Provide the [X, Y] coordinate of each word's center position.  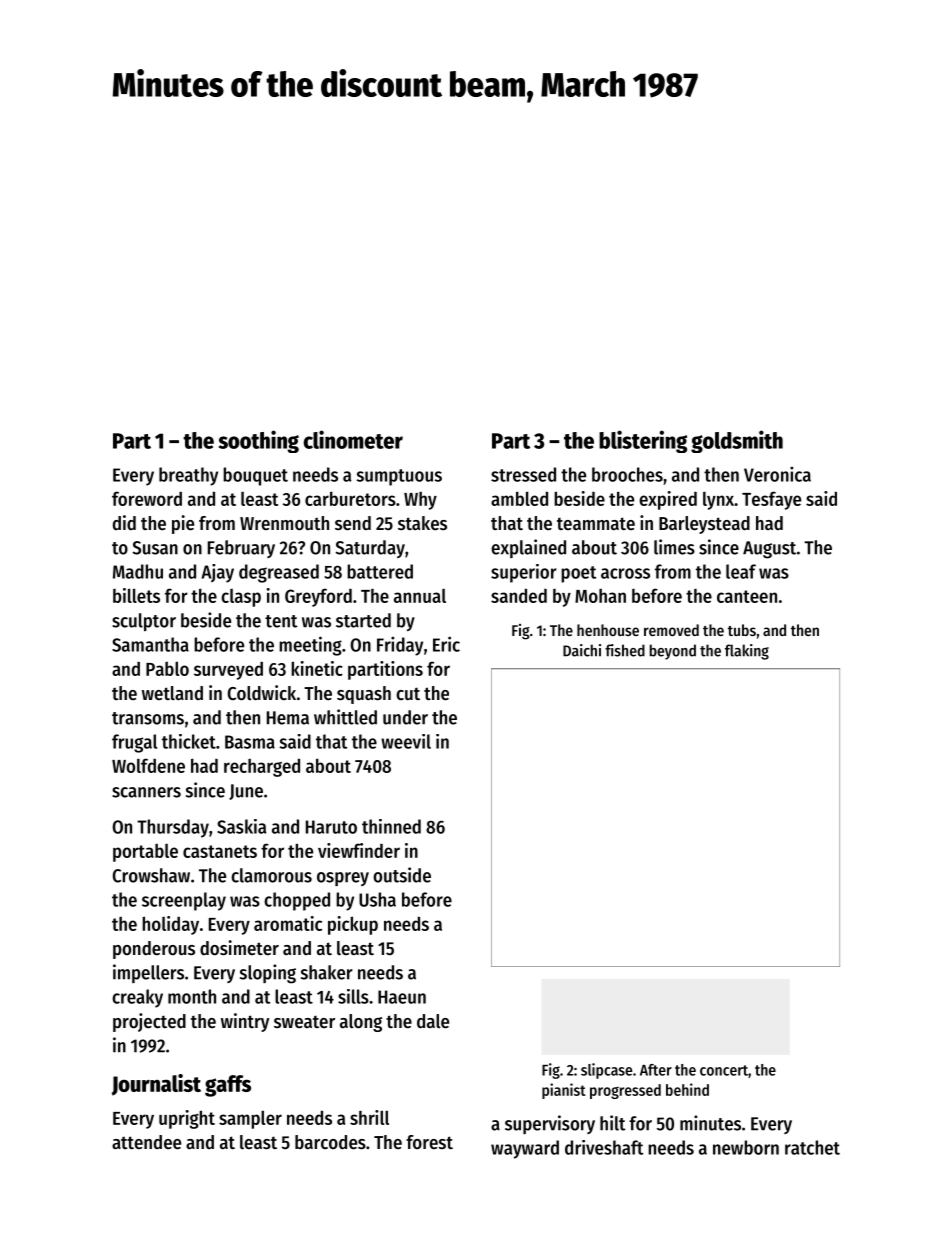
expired [668, 500]
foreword [147, 498]
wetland [172, 693]
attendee [146, 1142]
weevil [406, 741]
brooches [627, 474]
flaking [747, 652]
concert [724, 1070]
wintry [245, 1022]
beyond [673, 652]
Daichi [582, 650]
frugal [134, 743]
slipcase [606, 1071]
